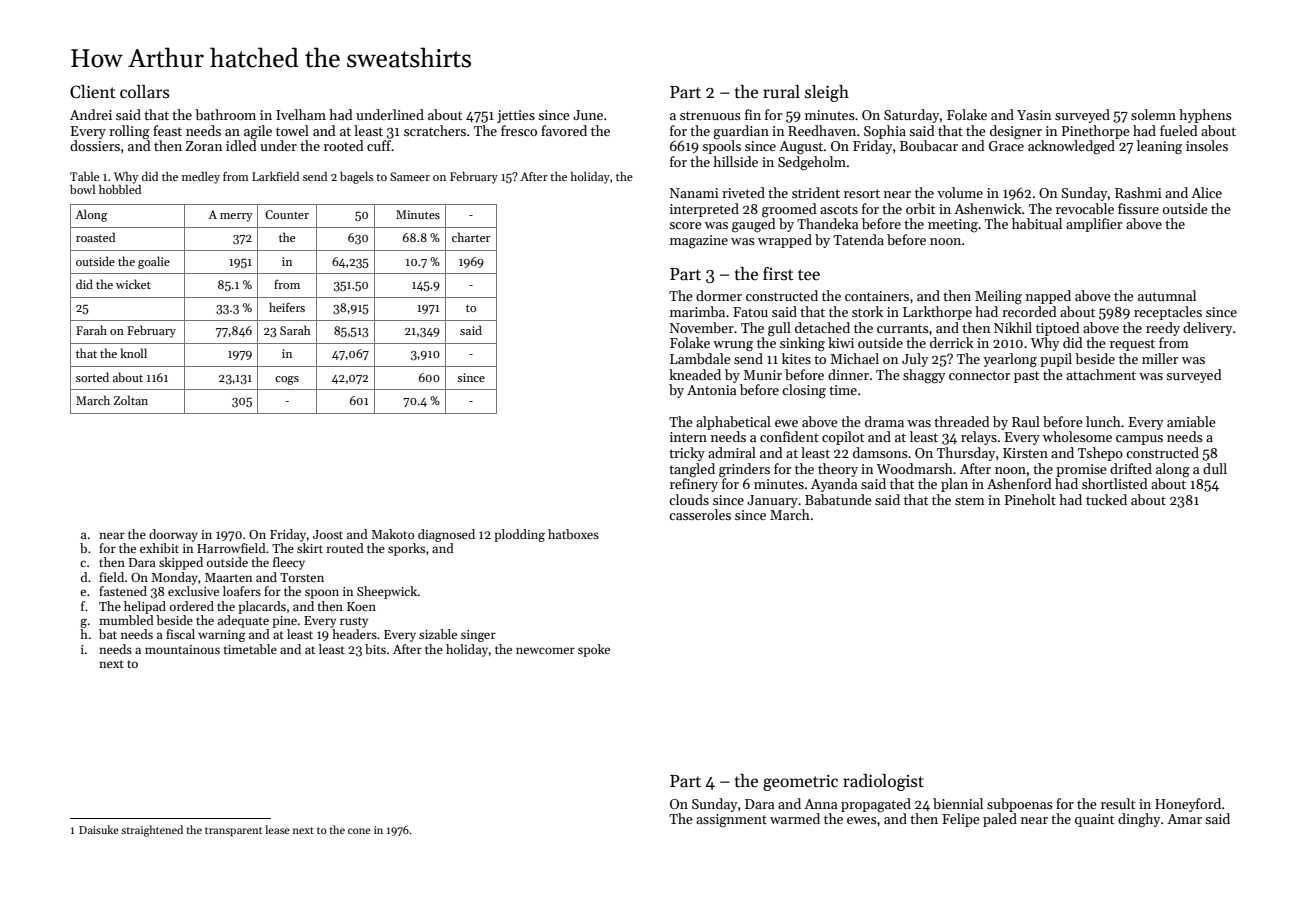 Image resolution: width=1308 pixels, height=924 pixels. What do you see at coordinates (781, 92) in the screenshot?
I see `rural` at bounding box center [781, 92].
